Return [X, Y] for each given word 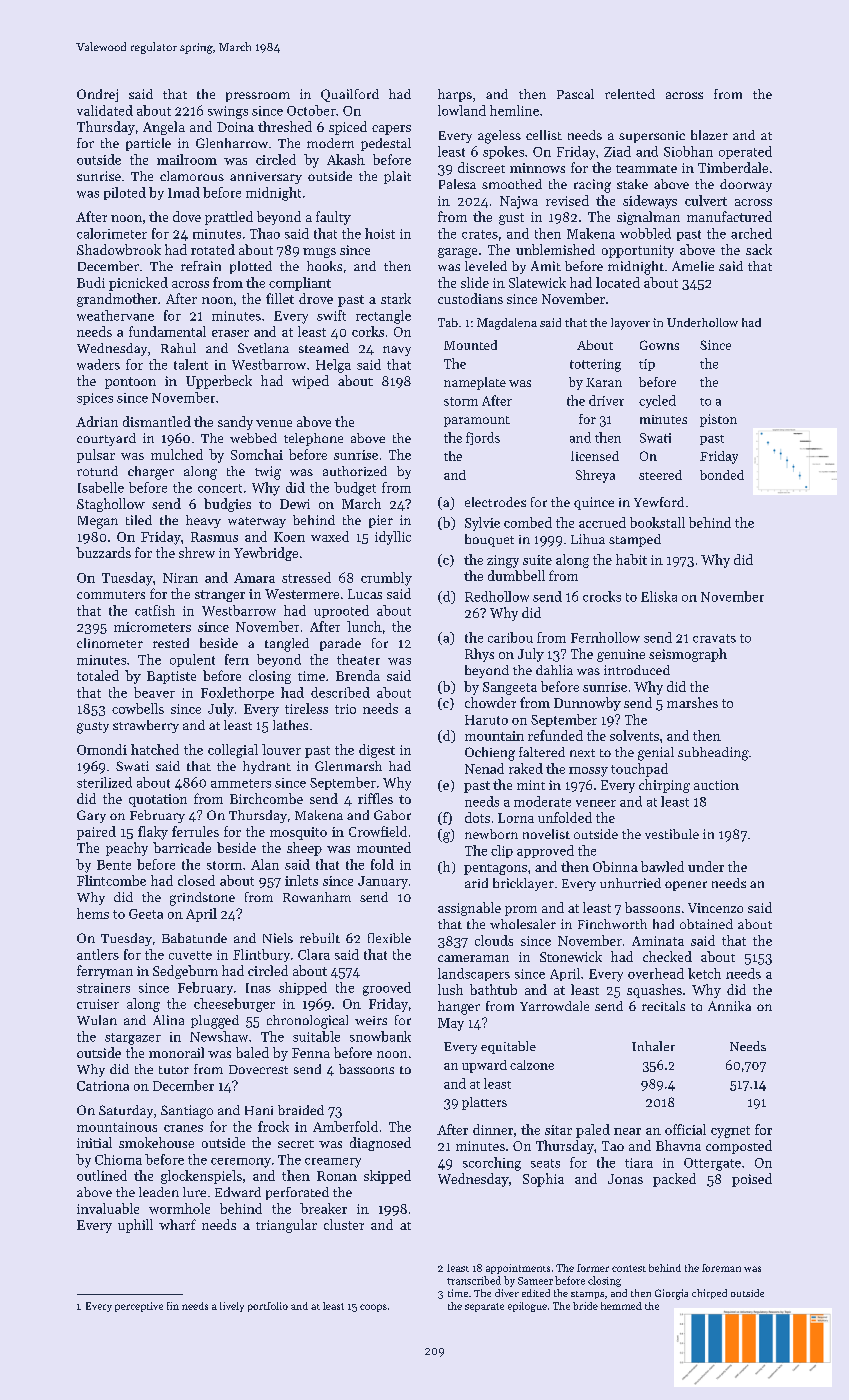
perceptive [139, 1307]
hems [93, 913]
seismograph [688, 655]
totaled [98, 675]
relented [630, 94]
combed [528, 522]
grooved [387, 989]
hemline [514, 110]
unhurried [630, 883]
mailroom [187, 159]
